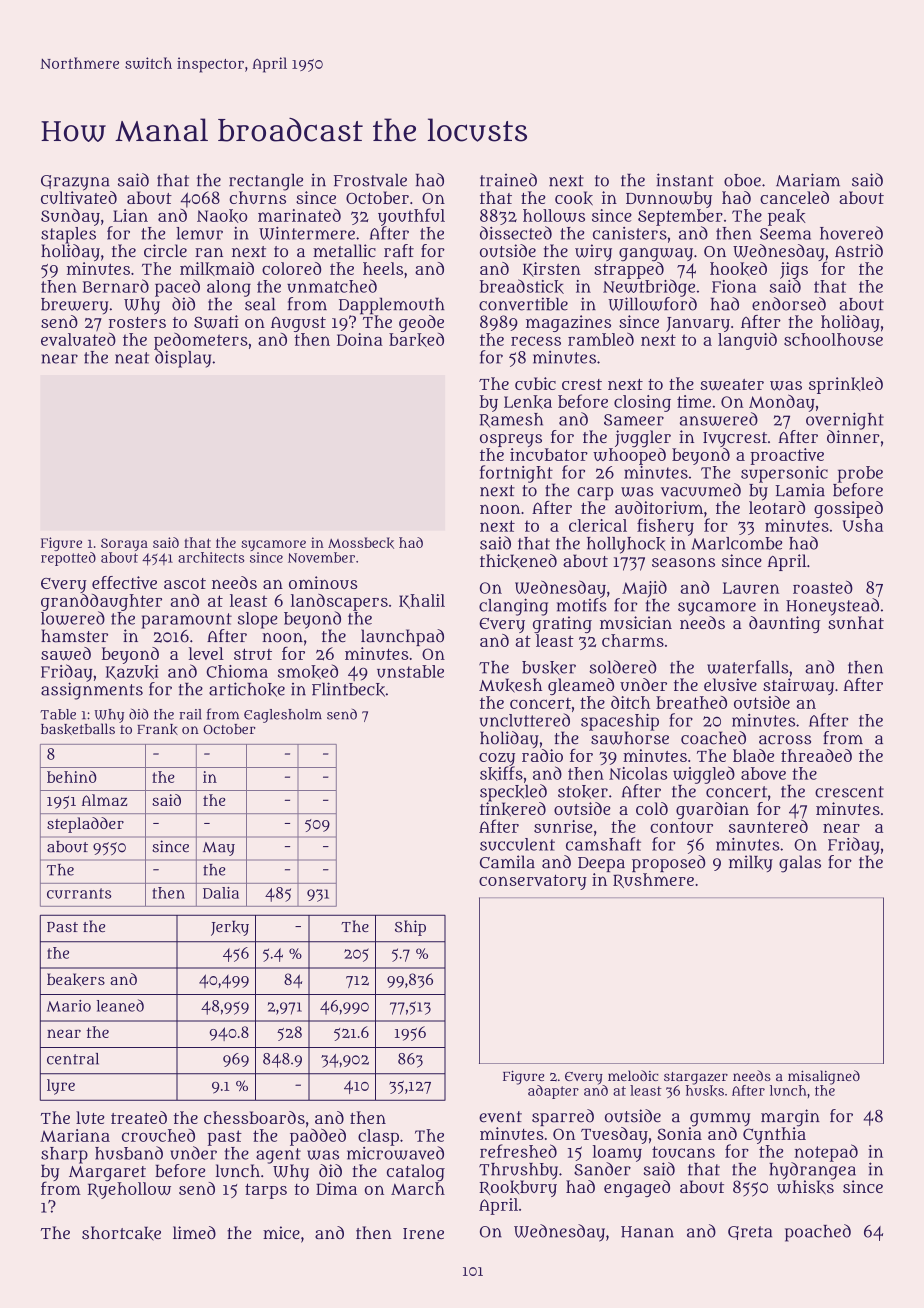 The image size is (924, 1308). Describe the element at coordinates (623, 667) in the page. I see `soldered` at that location.
